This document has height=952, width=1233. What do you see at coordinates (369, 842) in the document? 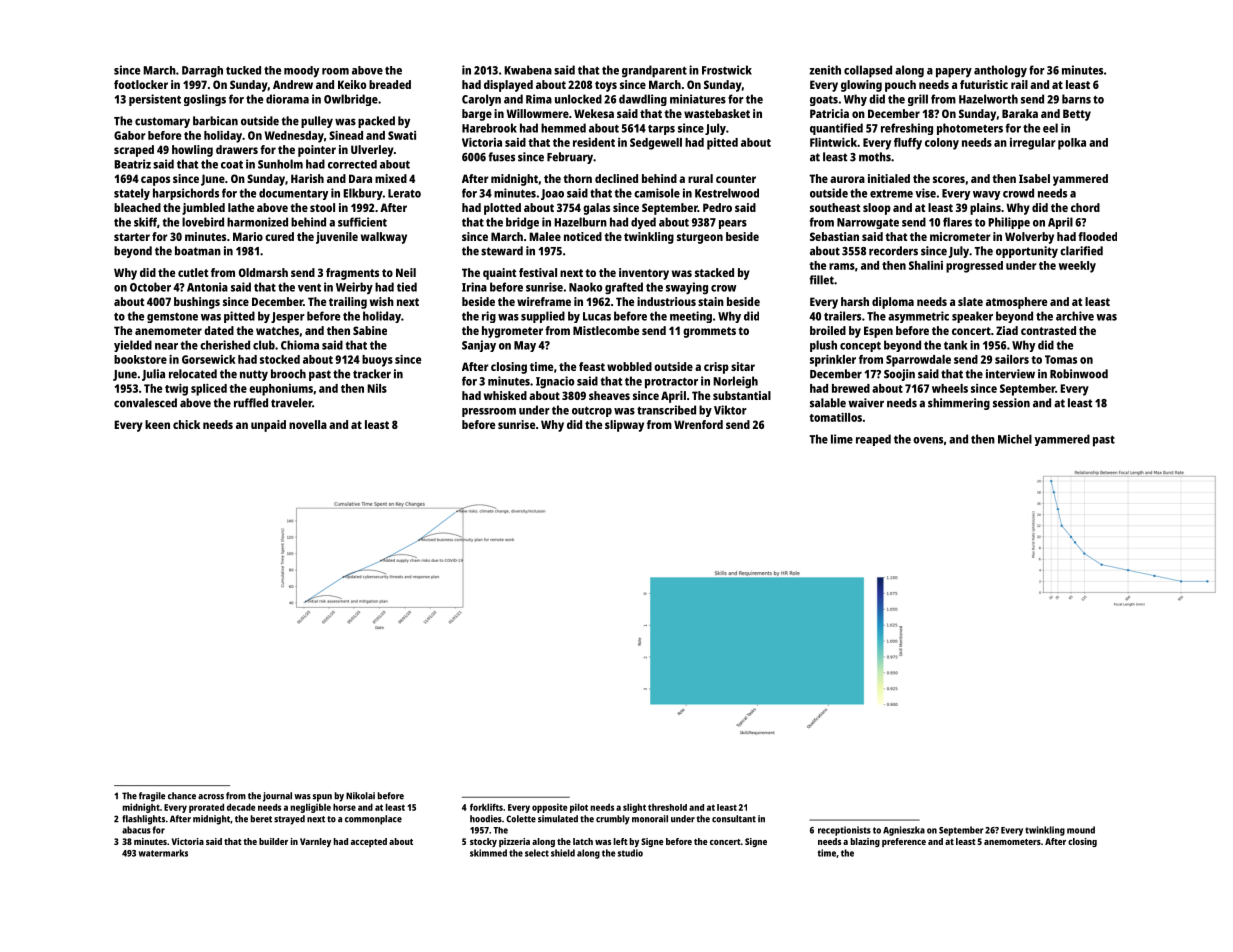
I see `accepted` at bounding box center [369, 842].
